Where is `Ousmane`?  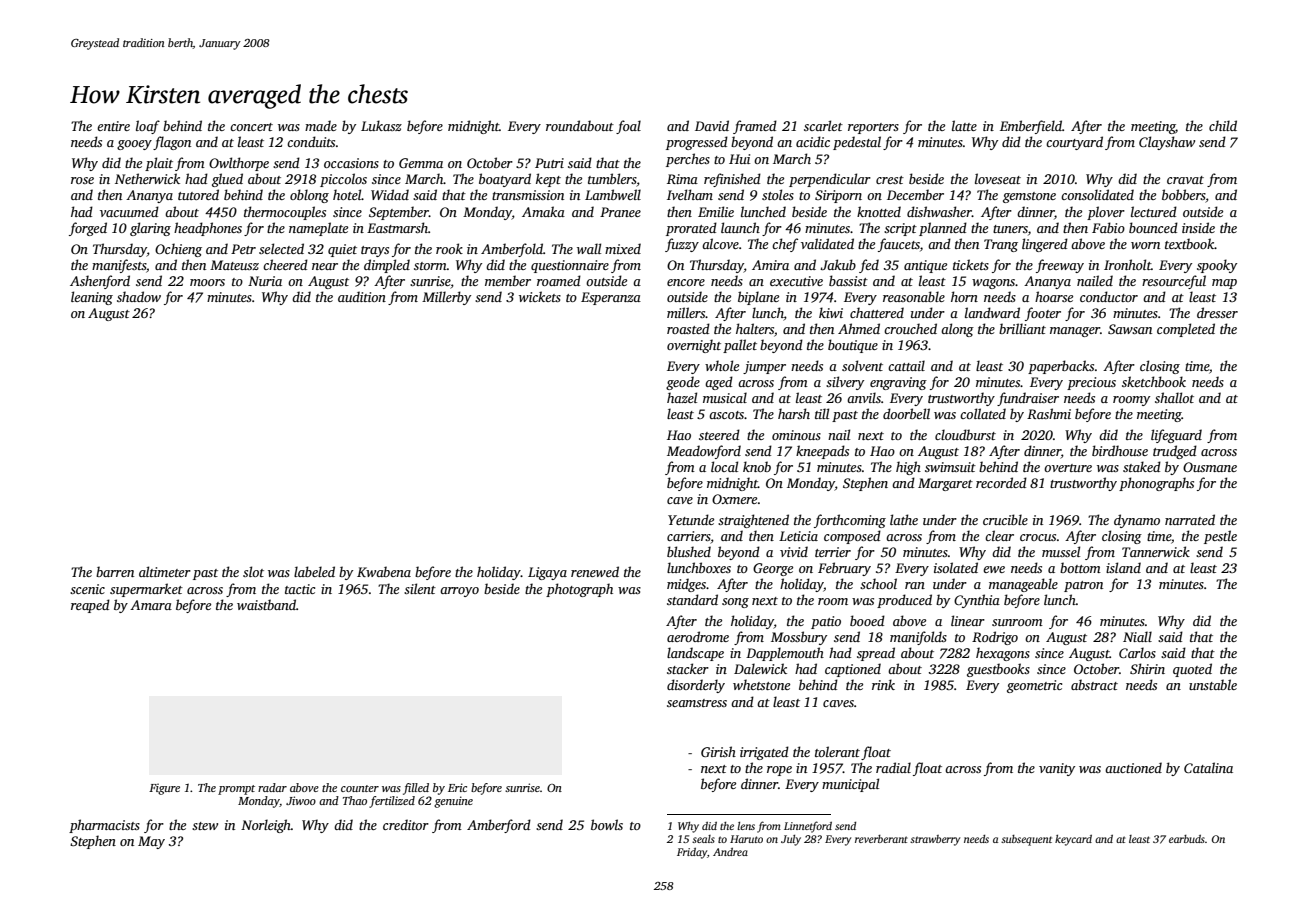
Ousmane is located at coordinates (1210, 467).
